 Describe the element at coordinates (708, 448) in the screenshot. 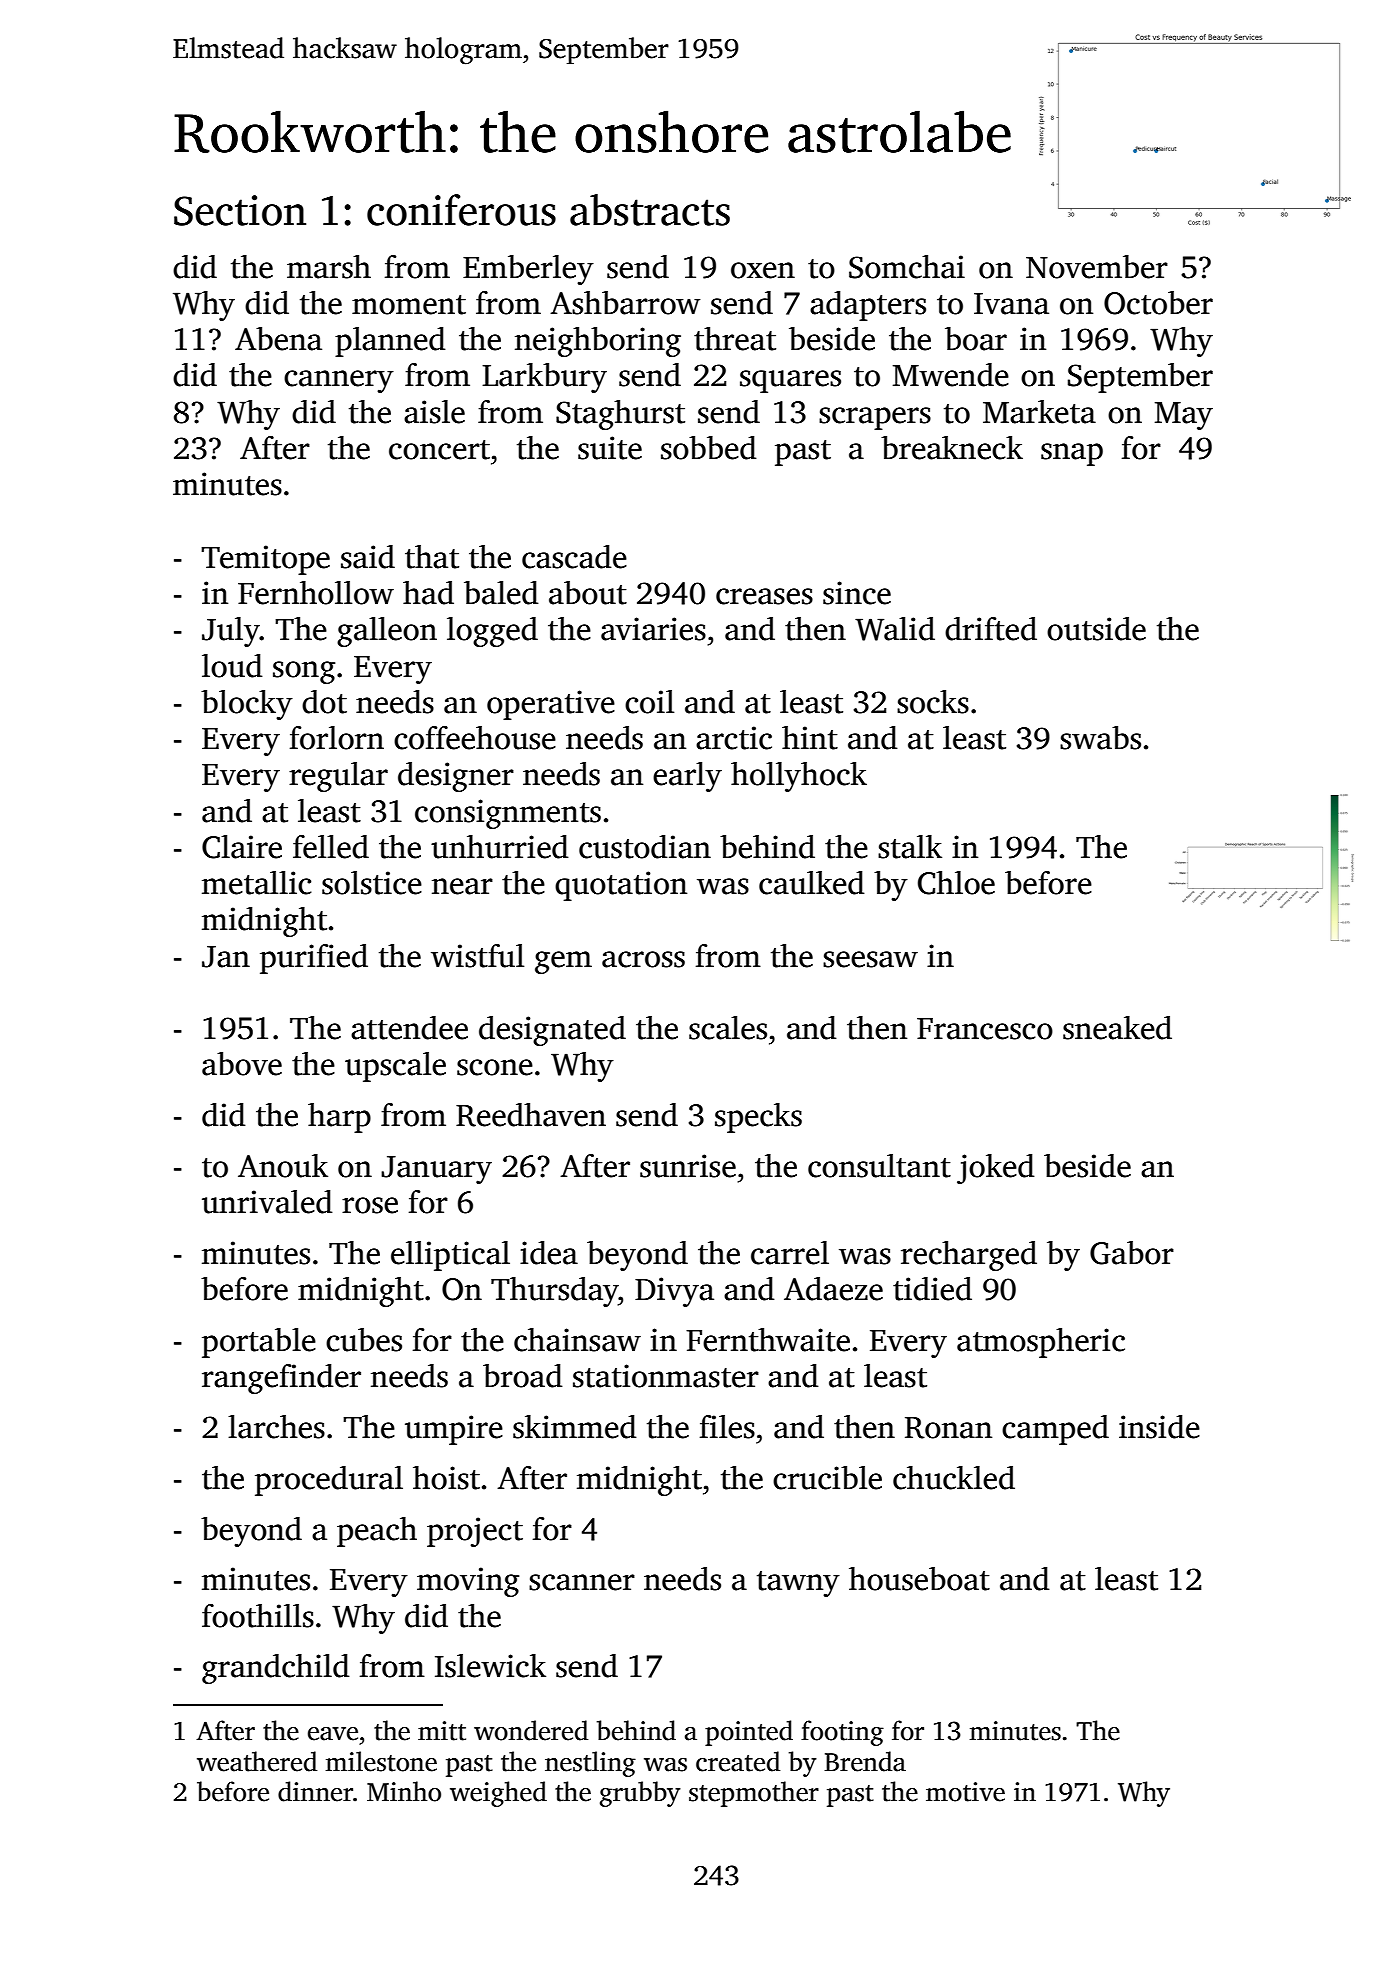

I see `sobbed` at that location.
